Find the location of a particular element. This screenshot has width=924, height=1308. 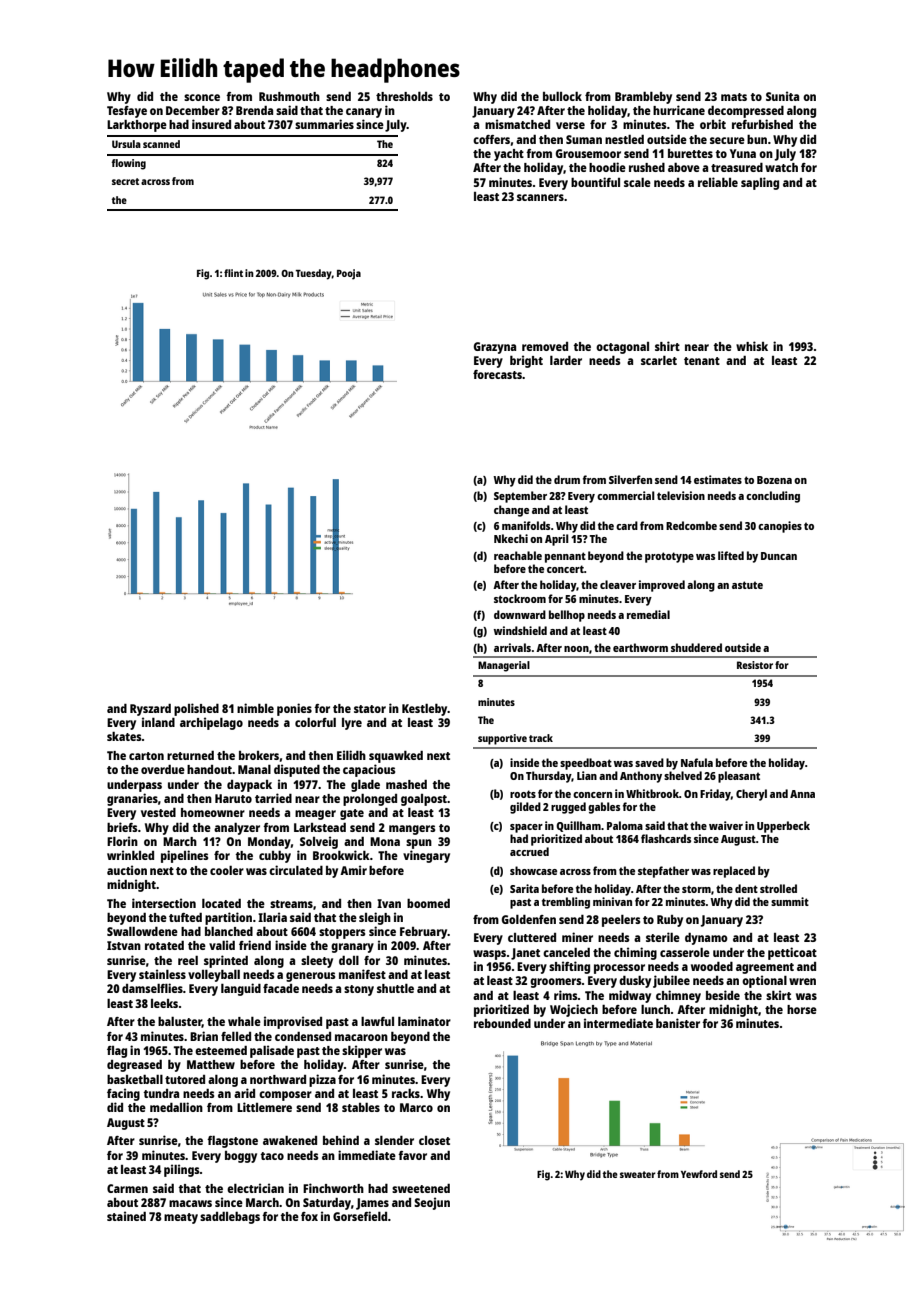

Brenda is located at coordinates (254, 110).
